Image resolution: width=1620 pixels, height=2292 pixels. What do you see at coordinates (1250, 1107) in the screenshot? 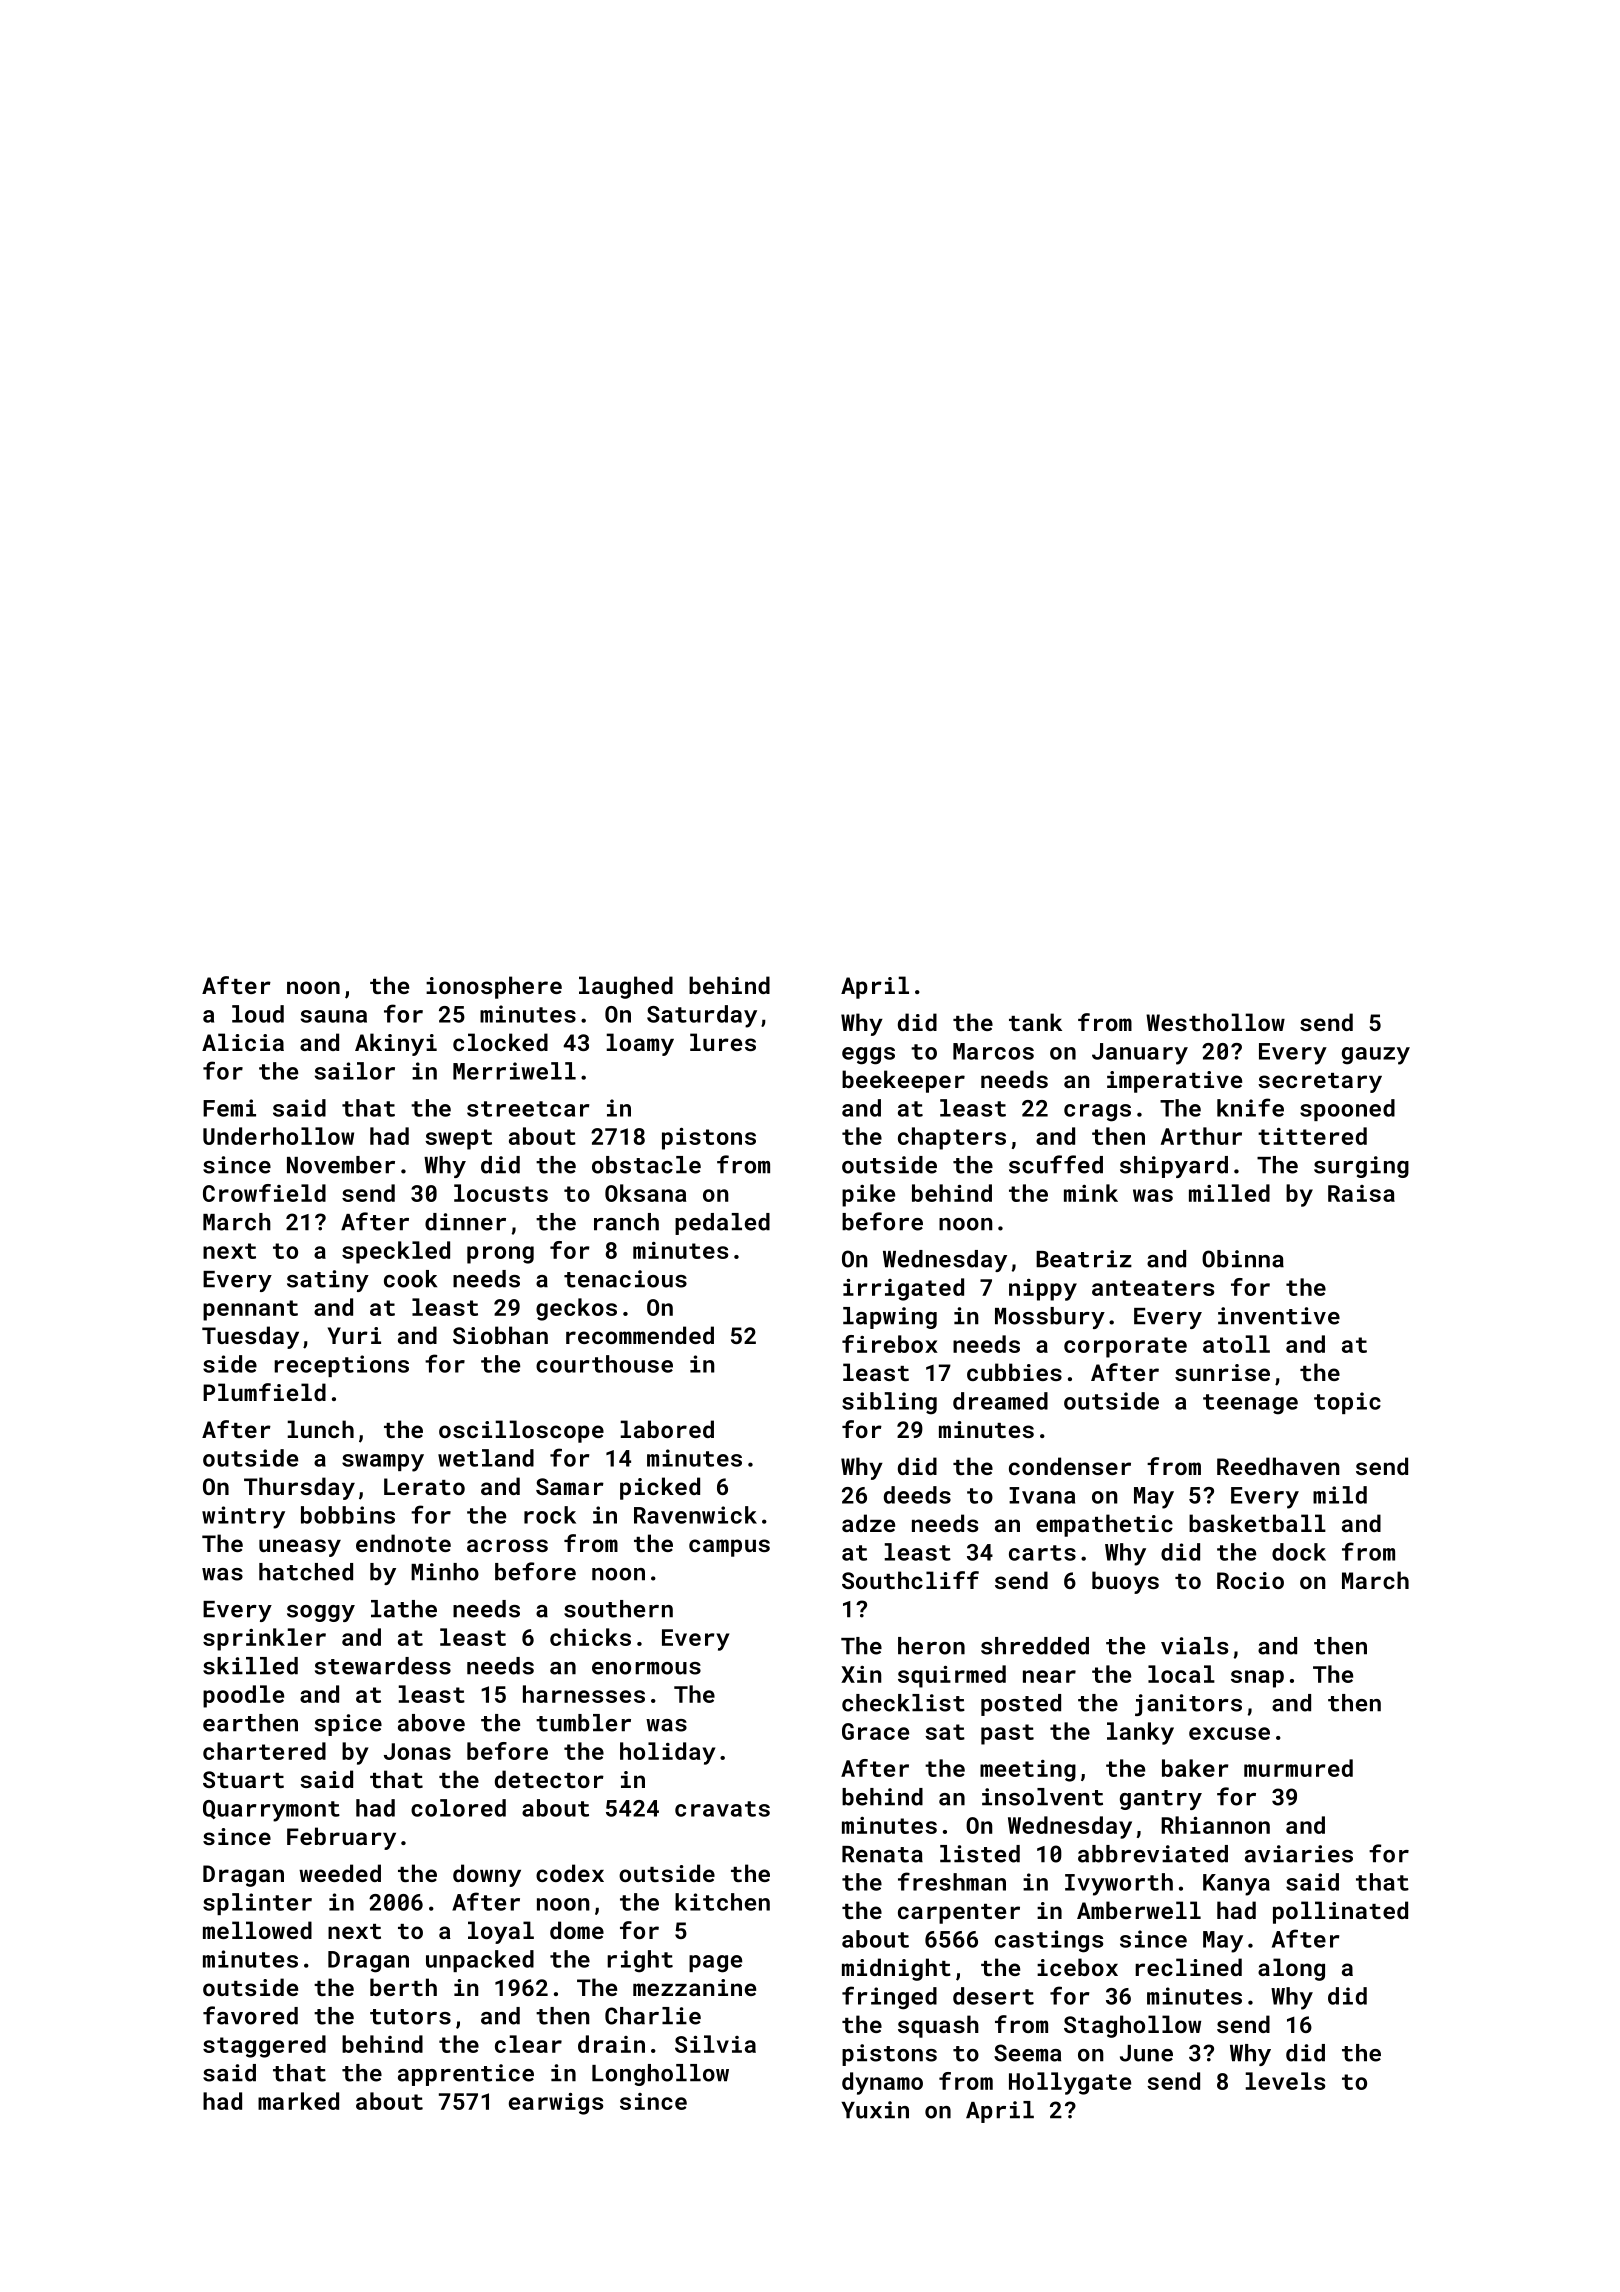
I see `knife` at bounding box center [1250, 1107].
